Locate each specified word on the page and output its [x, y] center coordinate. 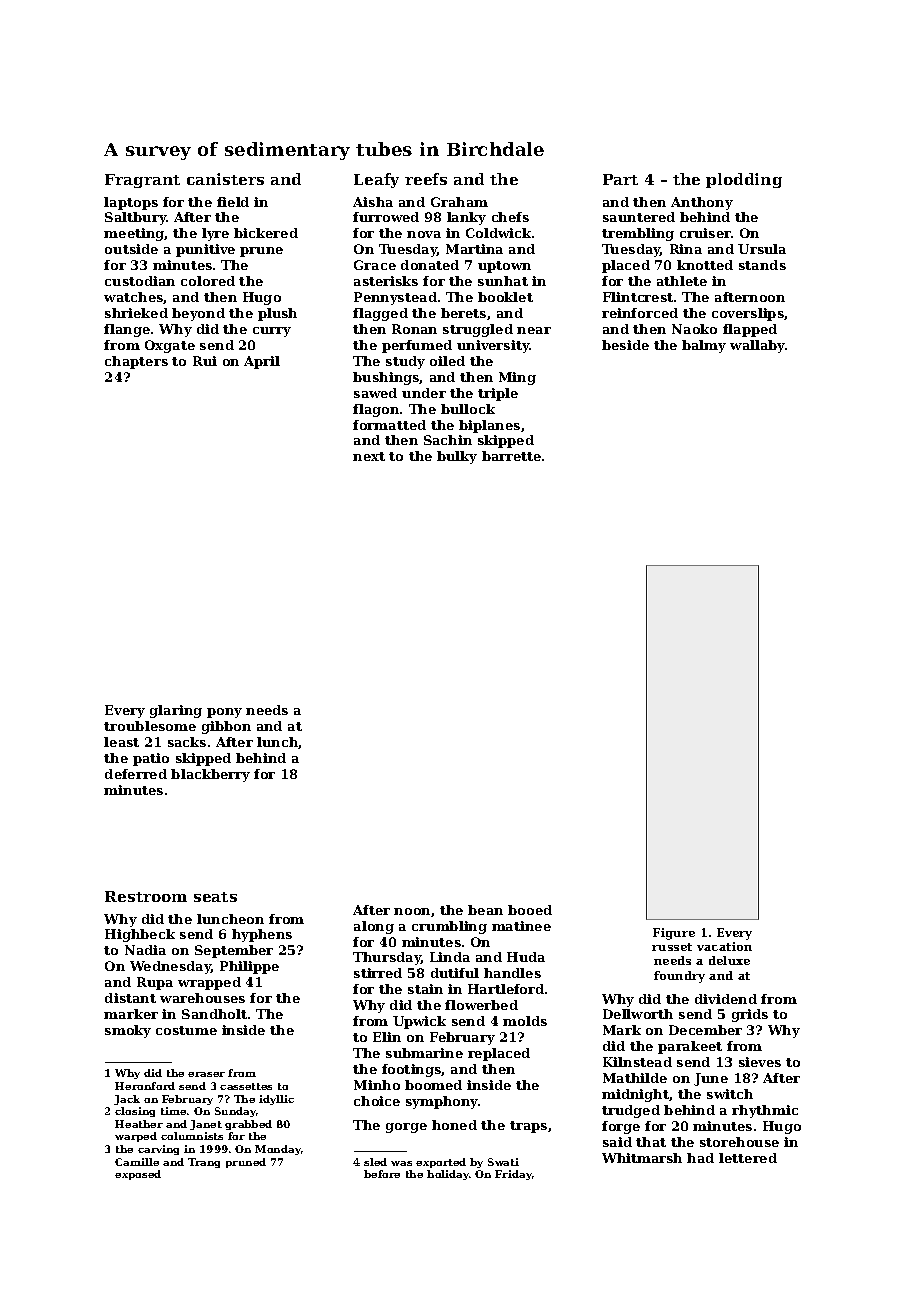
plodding [744, 180]
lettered [748, 1158]
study [405, 362]
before [382, 1174]
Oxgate [170, 346]
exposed [138, 1175]
